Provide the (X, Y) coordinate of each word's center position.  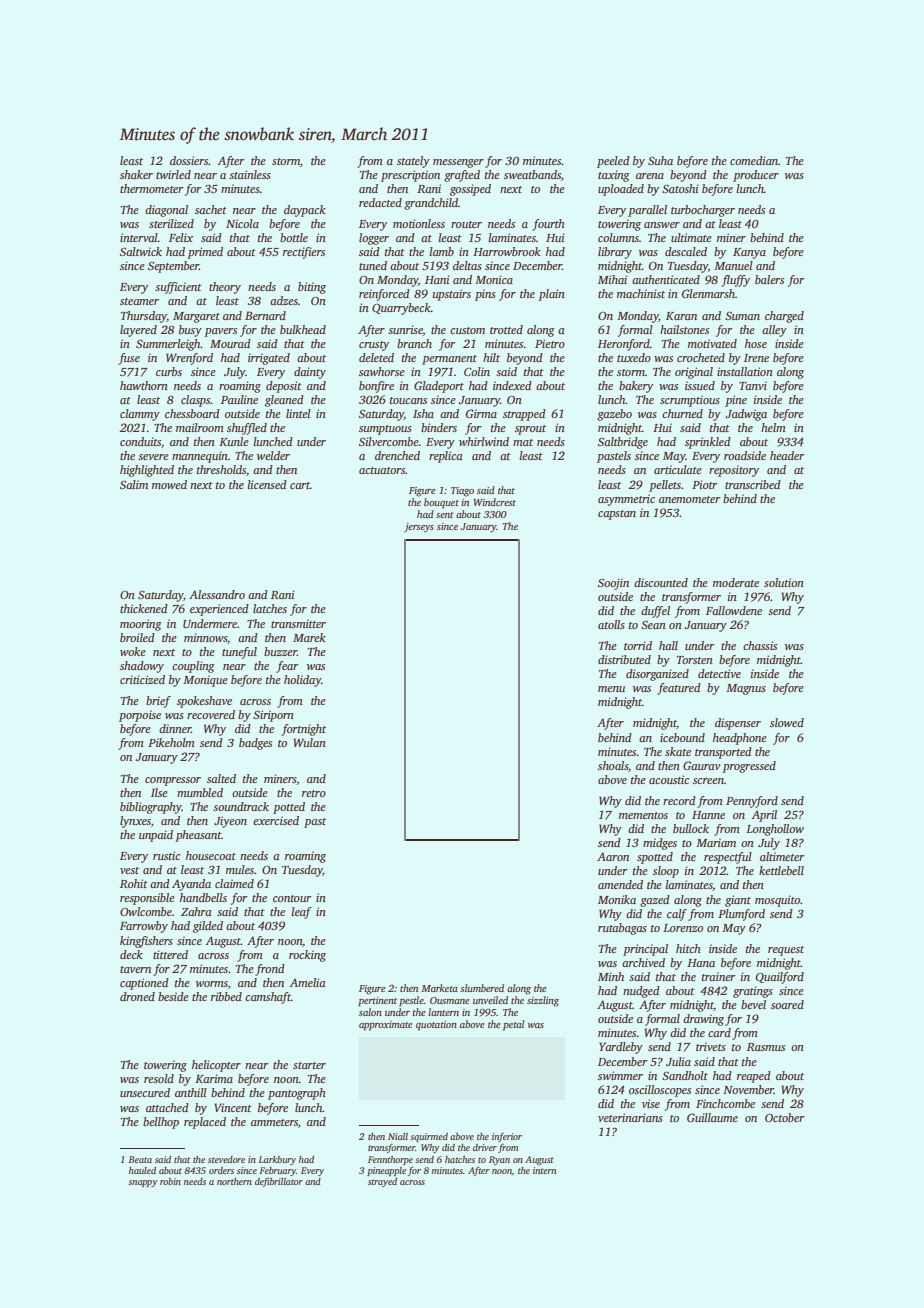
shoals (613, 765)
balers (769, 279)
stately (413, 162)
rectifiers (304, 253)
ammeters (274, 1122)
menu (611, 689)
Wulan (309, 742)
